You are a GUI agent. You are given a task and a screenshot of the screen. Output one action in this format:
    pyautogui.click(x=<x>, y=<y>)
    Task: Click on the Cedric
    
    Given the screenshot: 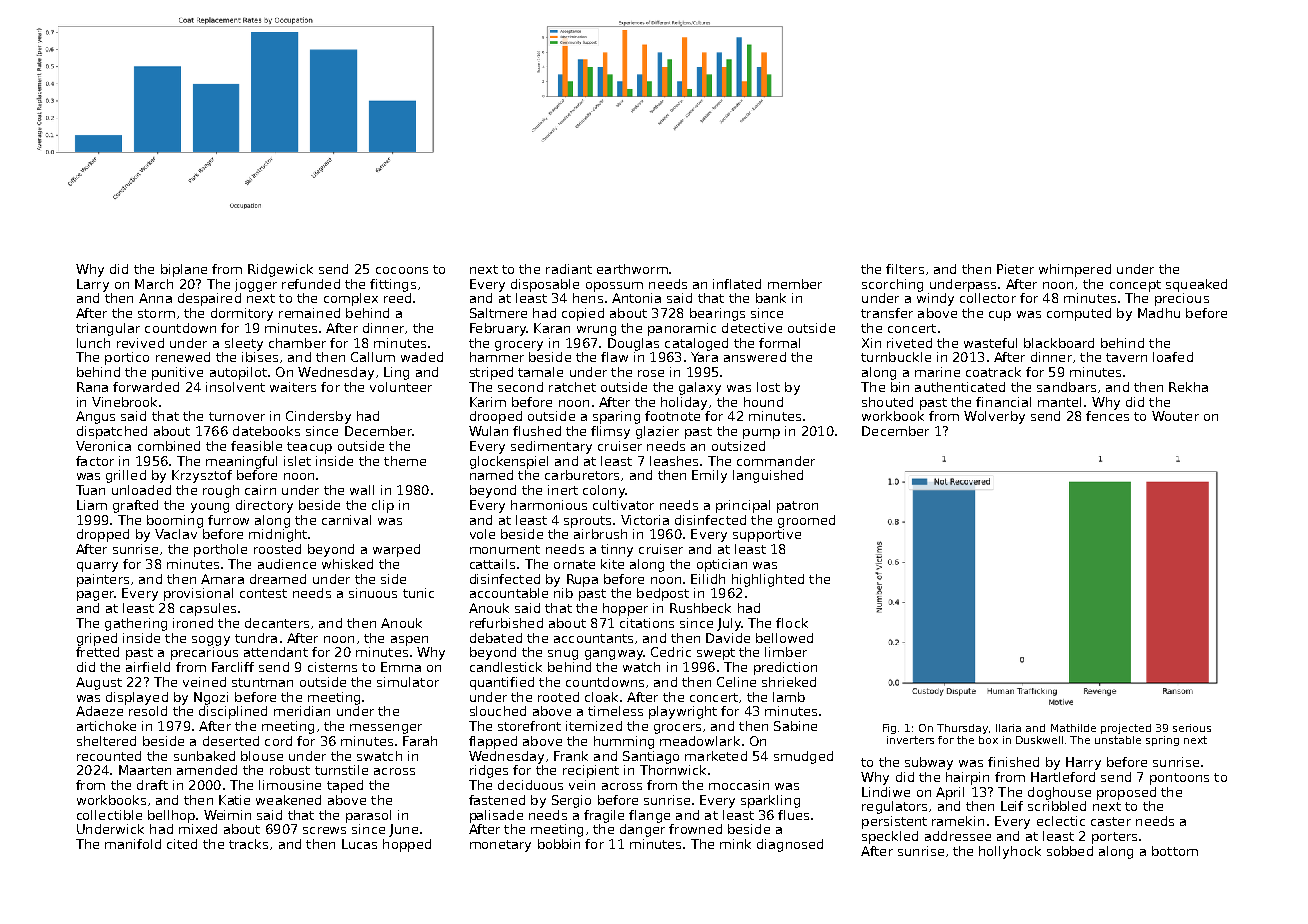 What is the action you would take?
    pyautogui.click(x=671, y=652)
